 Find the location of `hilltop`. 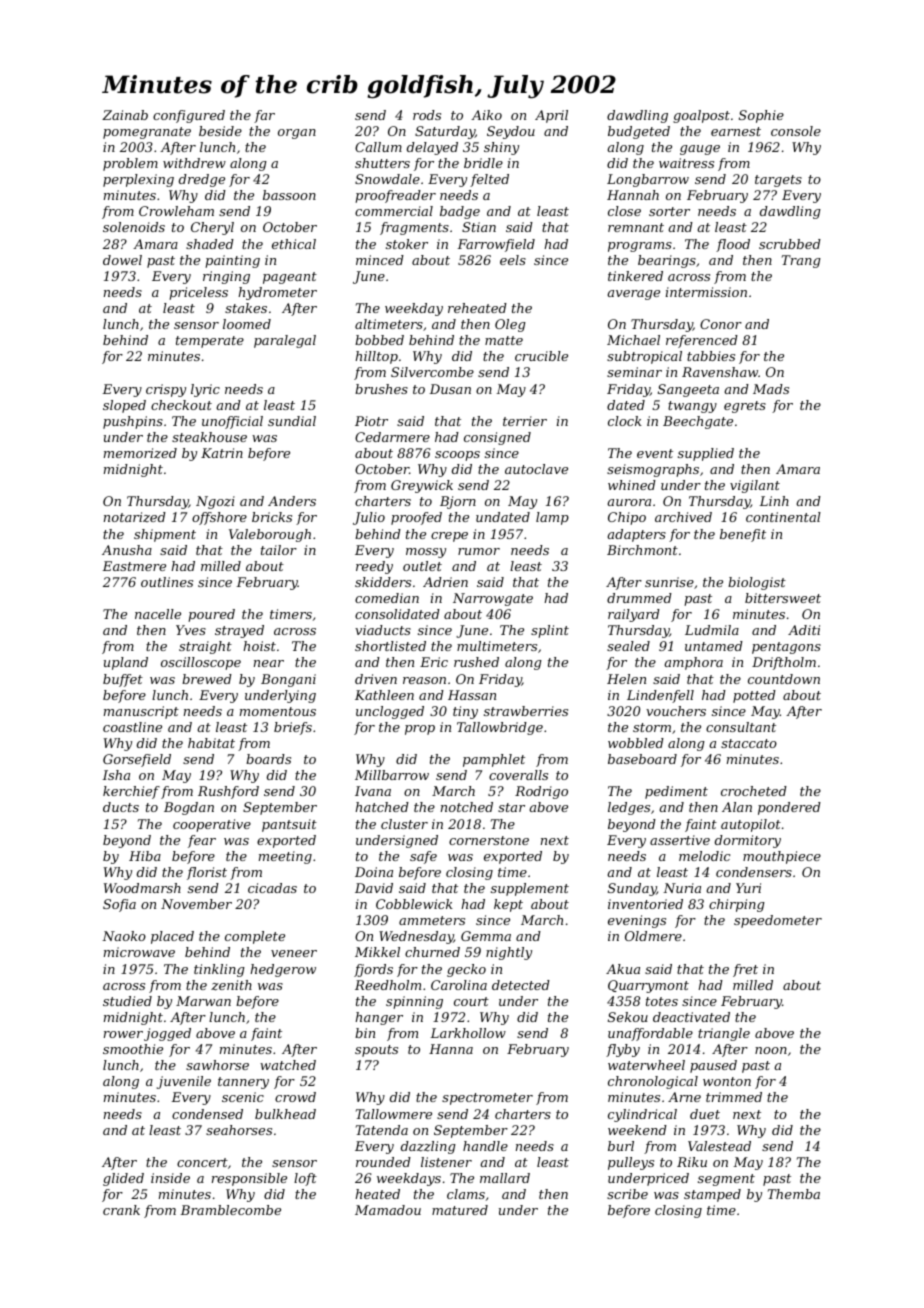

hilltop is located at coordinates (376, 357).
